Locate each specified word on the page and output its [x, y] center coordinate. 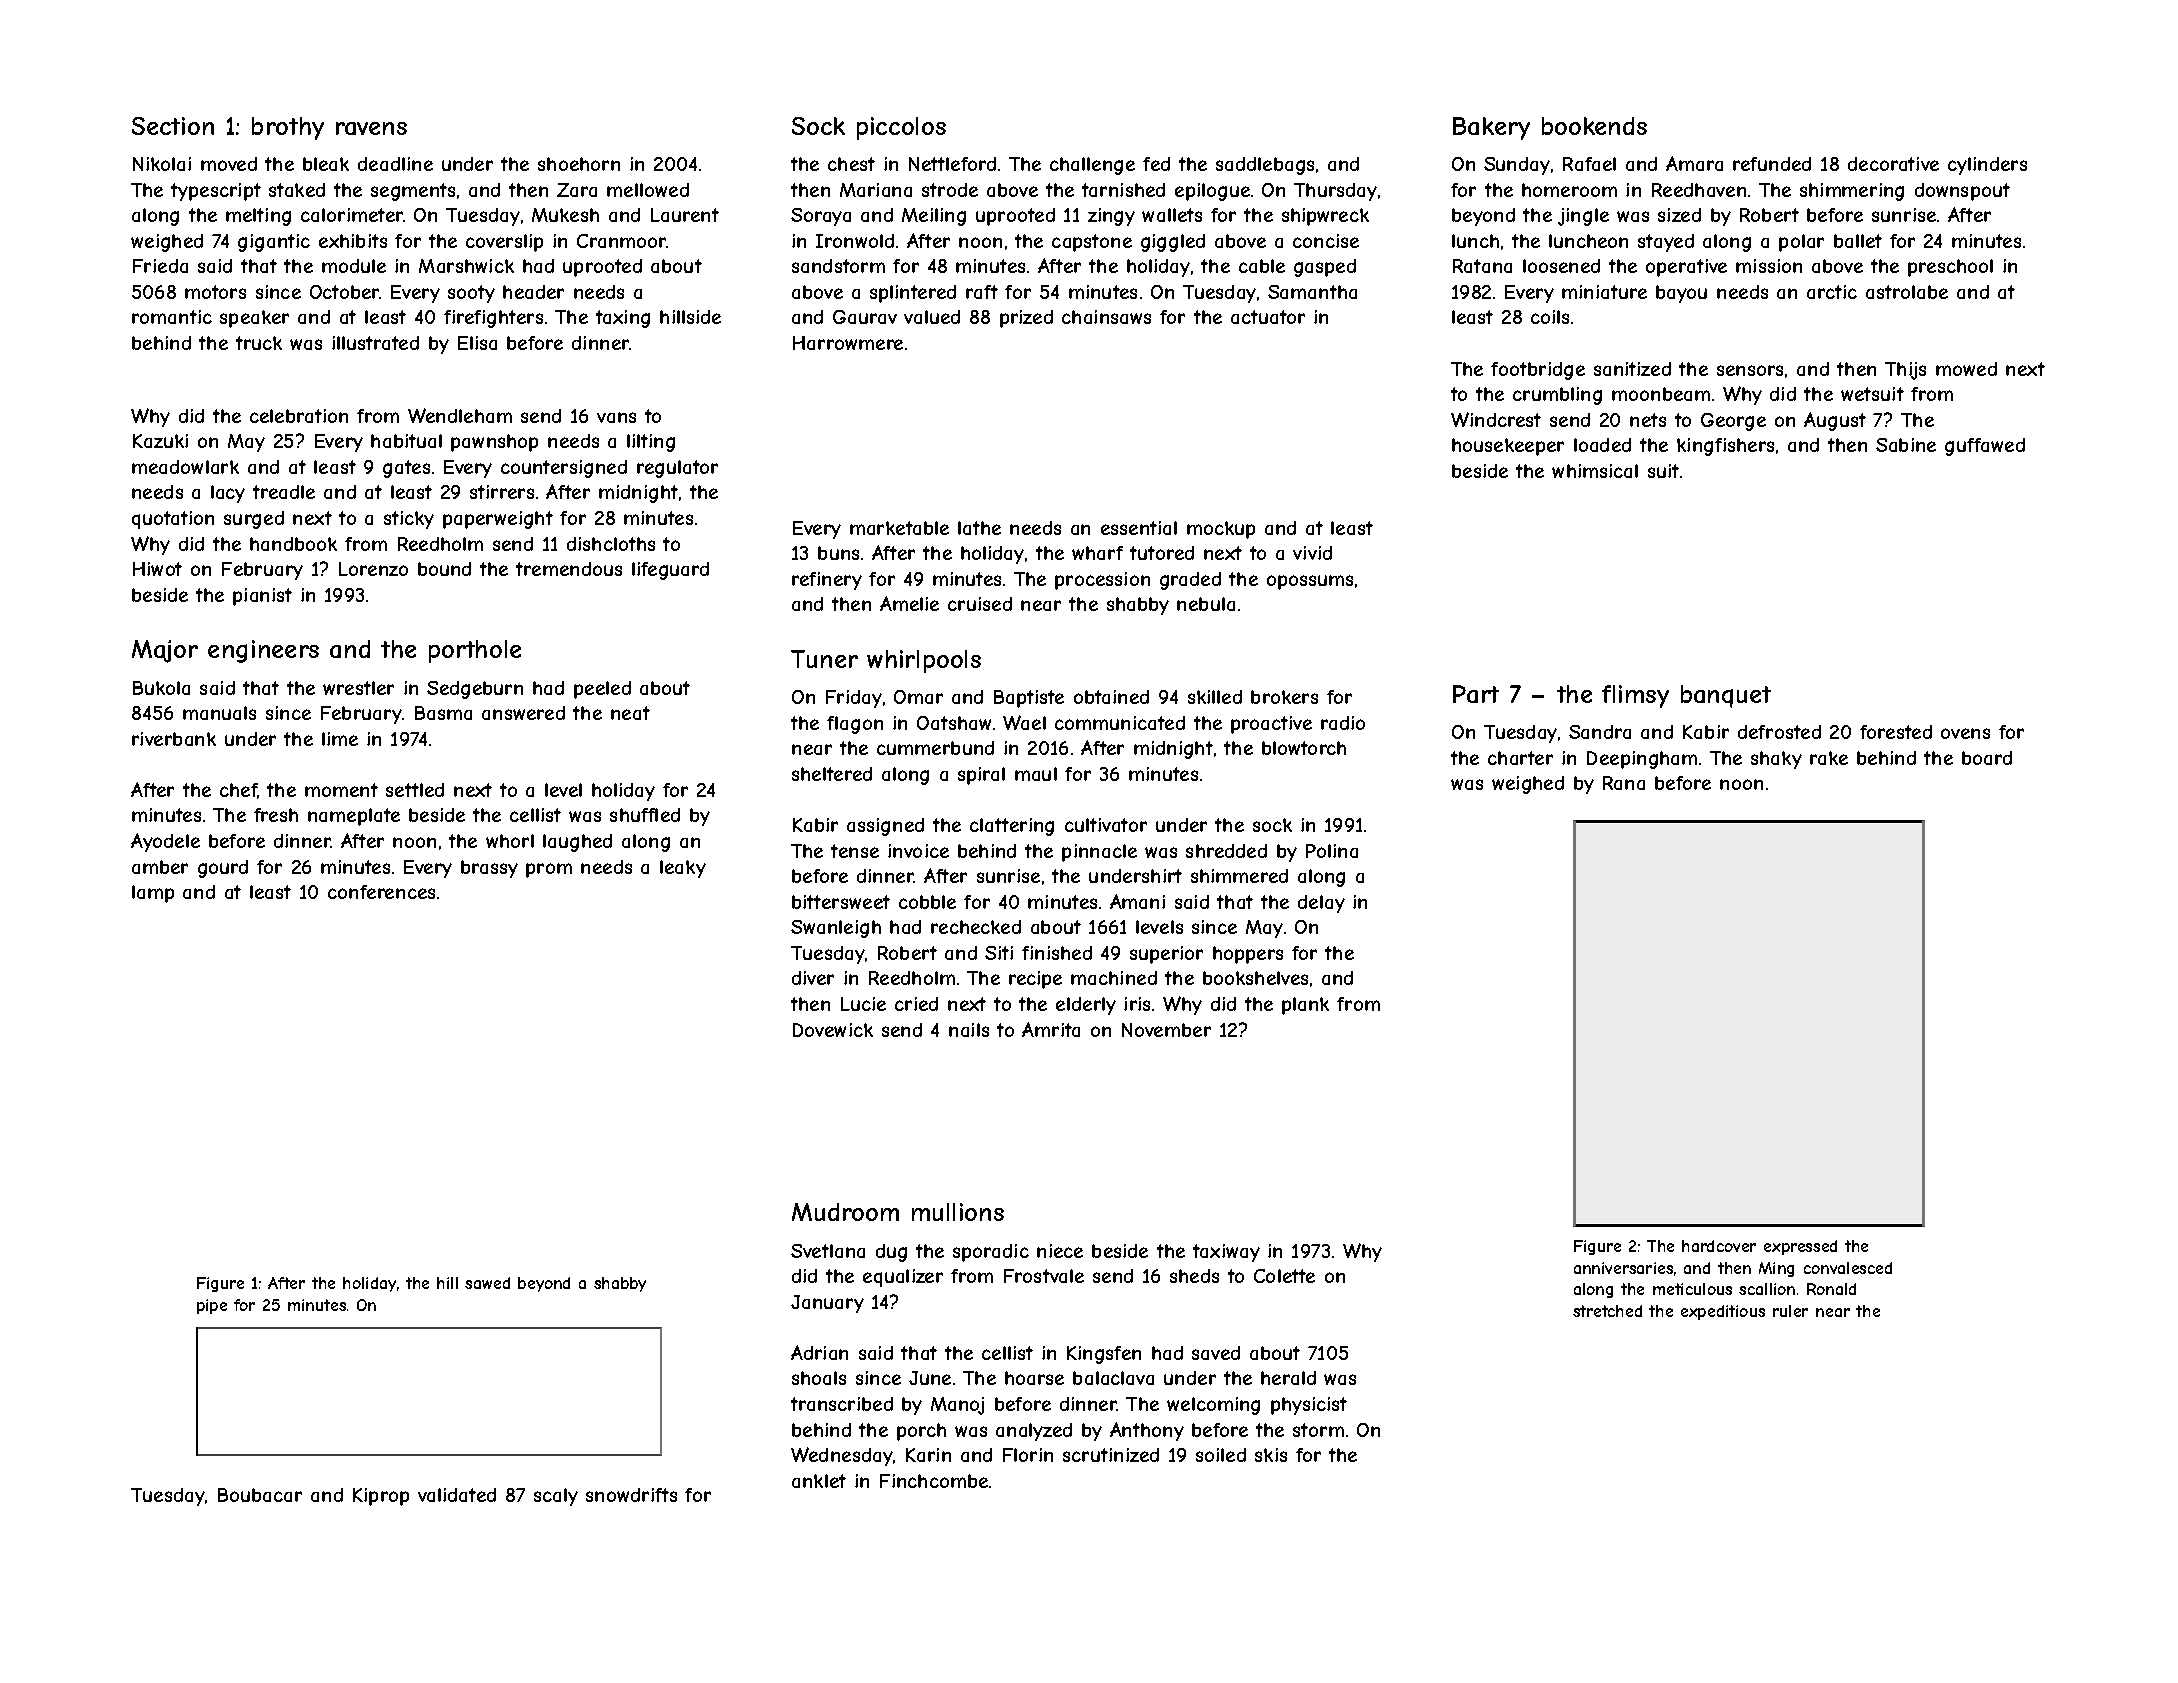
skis [1271, 1455]
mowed [1966, 369]
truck [259, 343]
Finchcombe [934, 1481]
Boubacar [260, 1495]
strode [950, 190]
